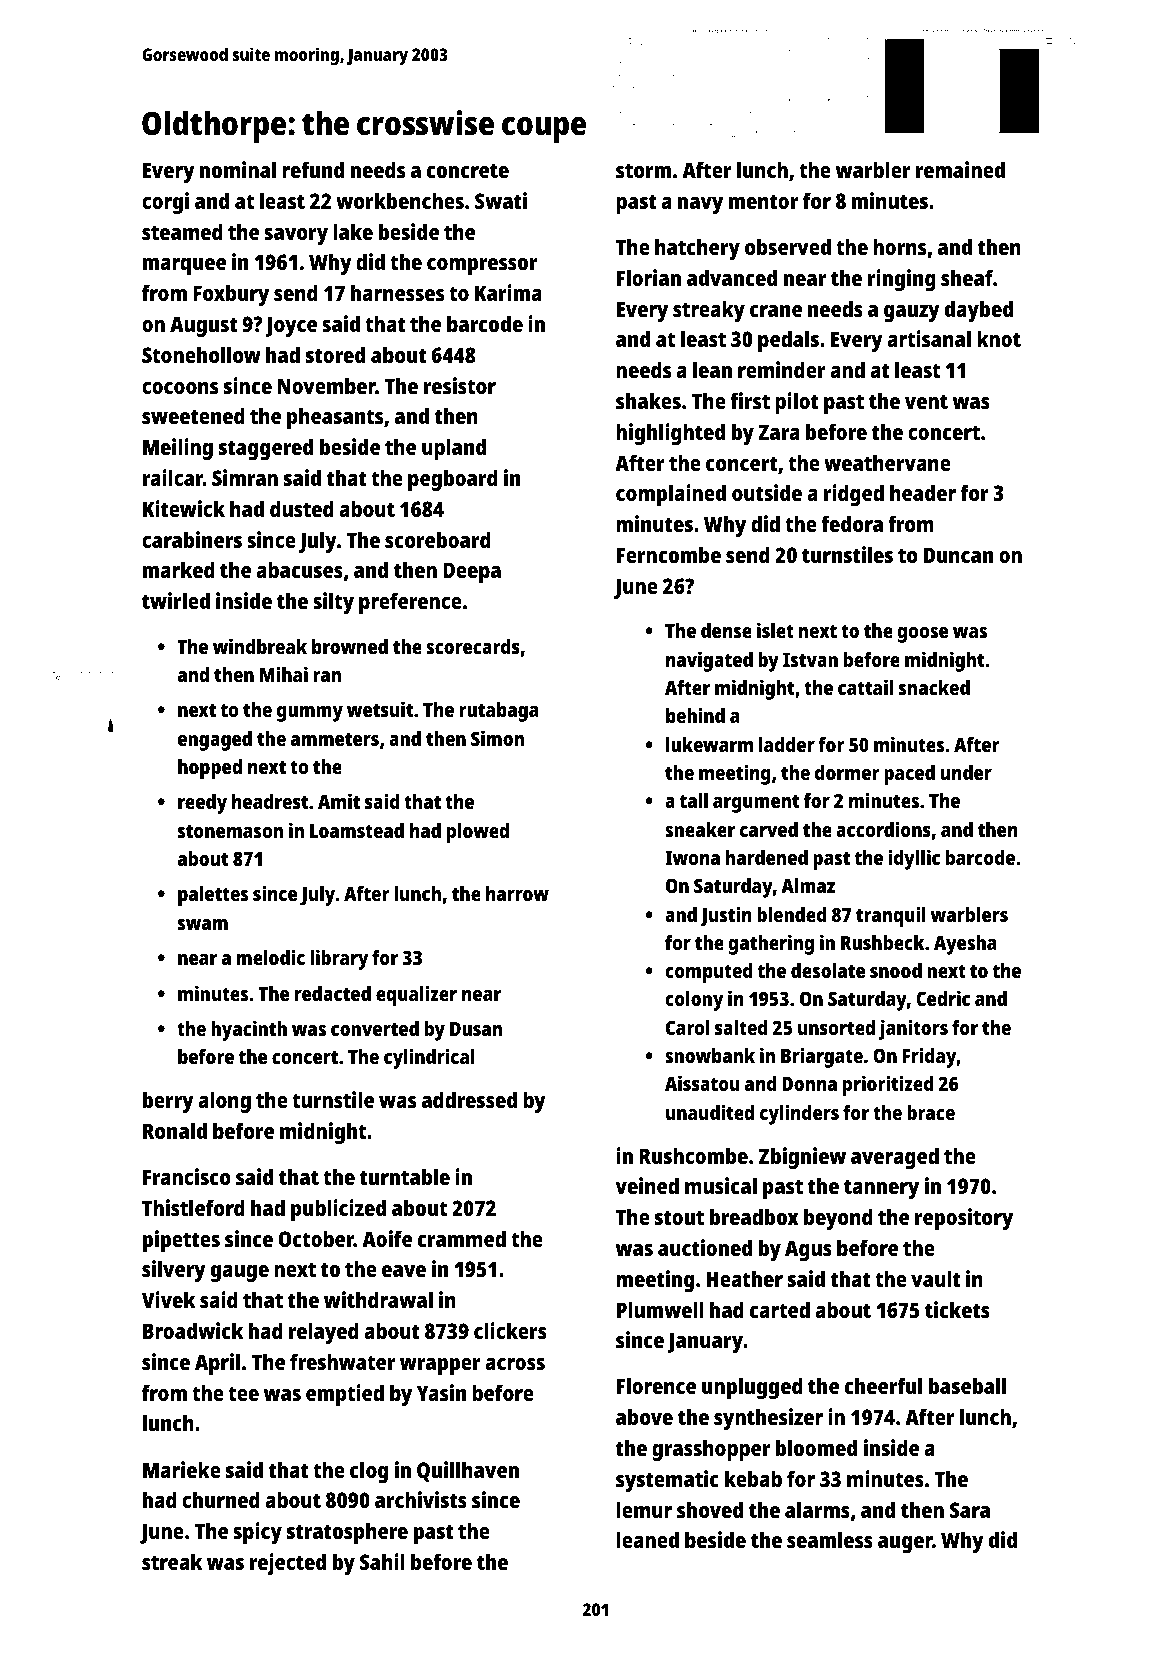 Image resolution: width=1165 pixels, height=1654 pixels. What do you see at coordinates (288, 1564) in the document?
I see `rejected` at bounding box center [288, 1564].
